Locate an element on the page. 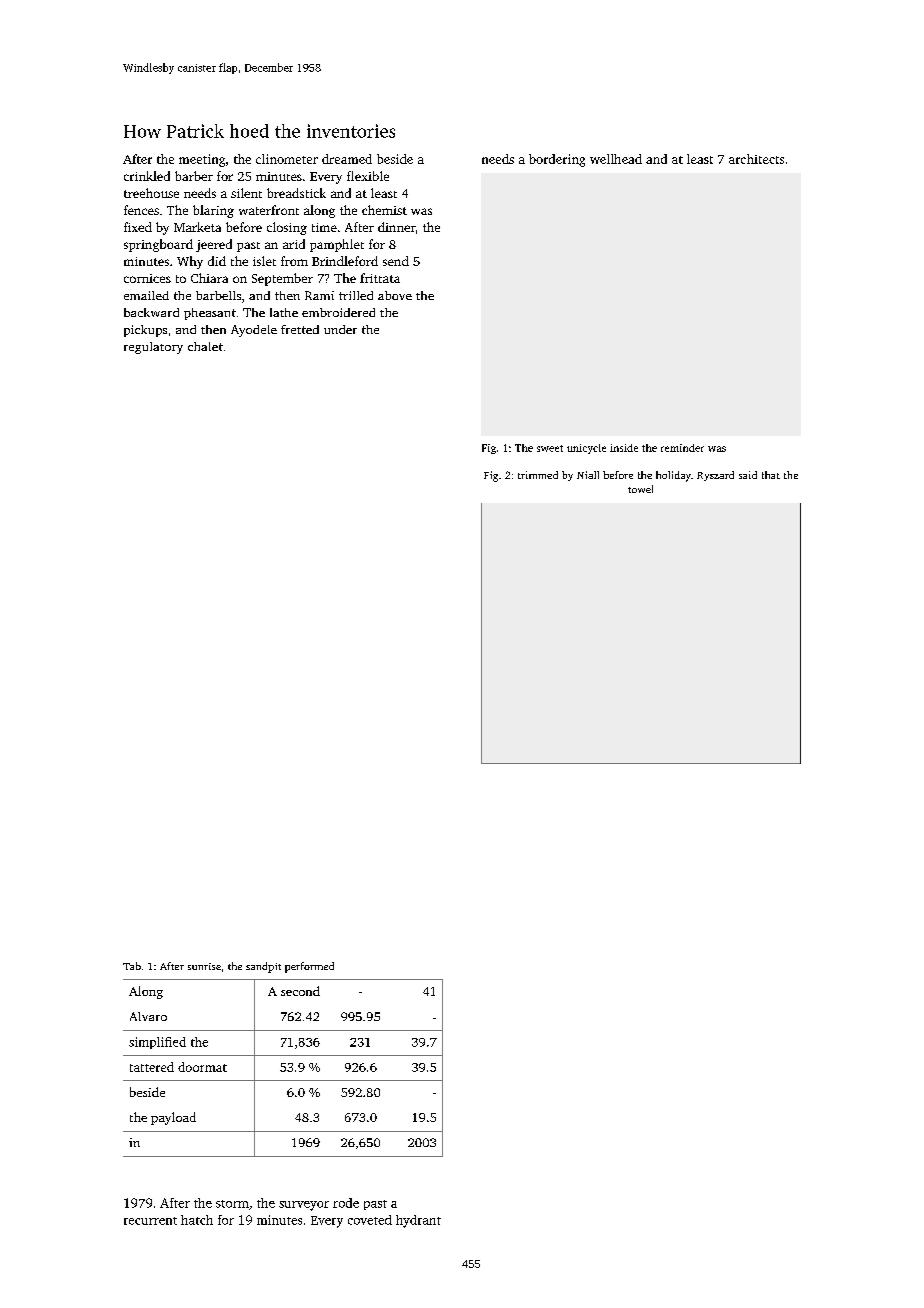  sunrise is located at coordinates (204, 966).
